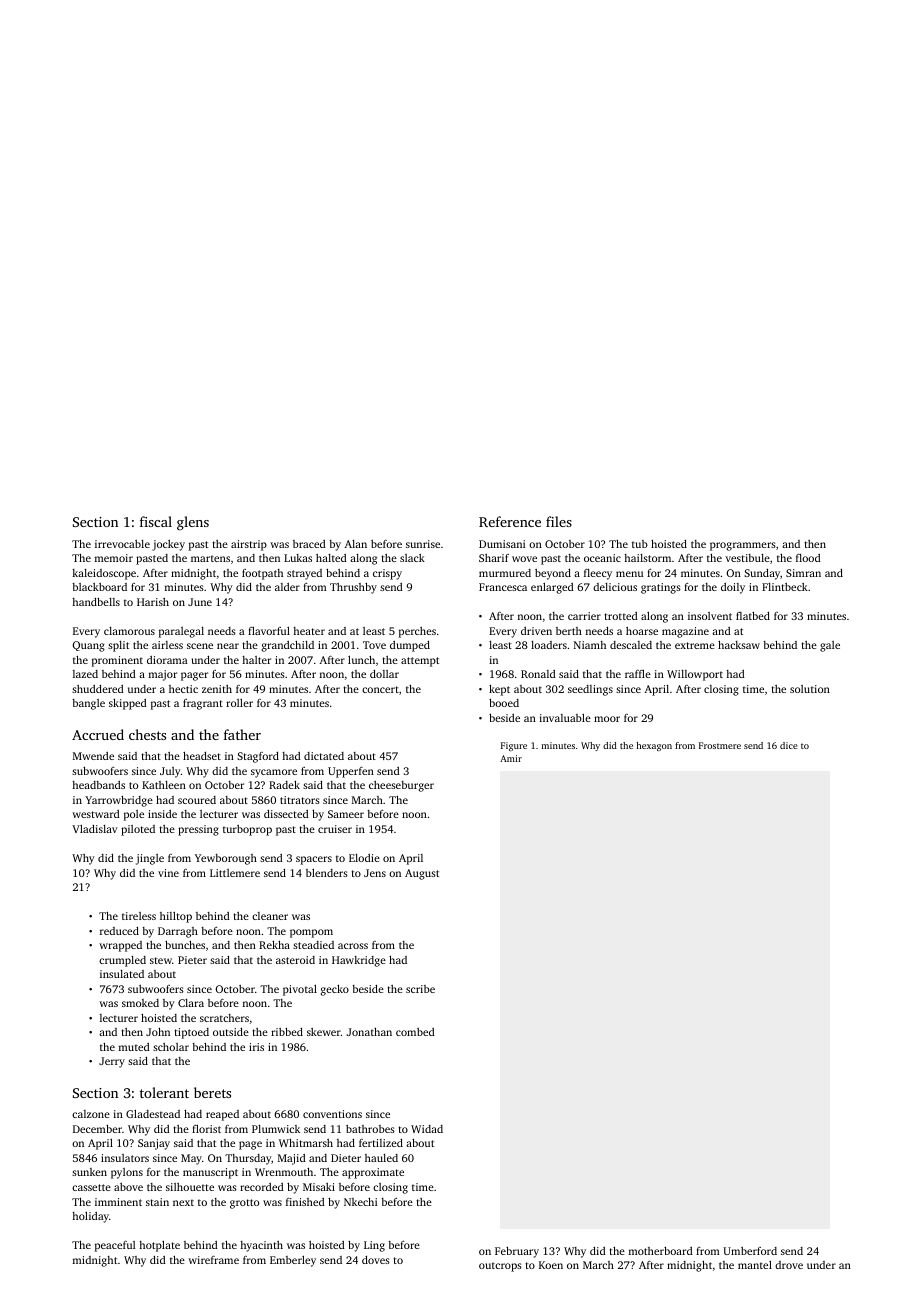 This document has height=1308, width=924. I want to click on next, so click(183, 1202).
